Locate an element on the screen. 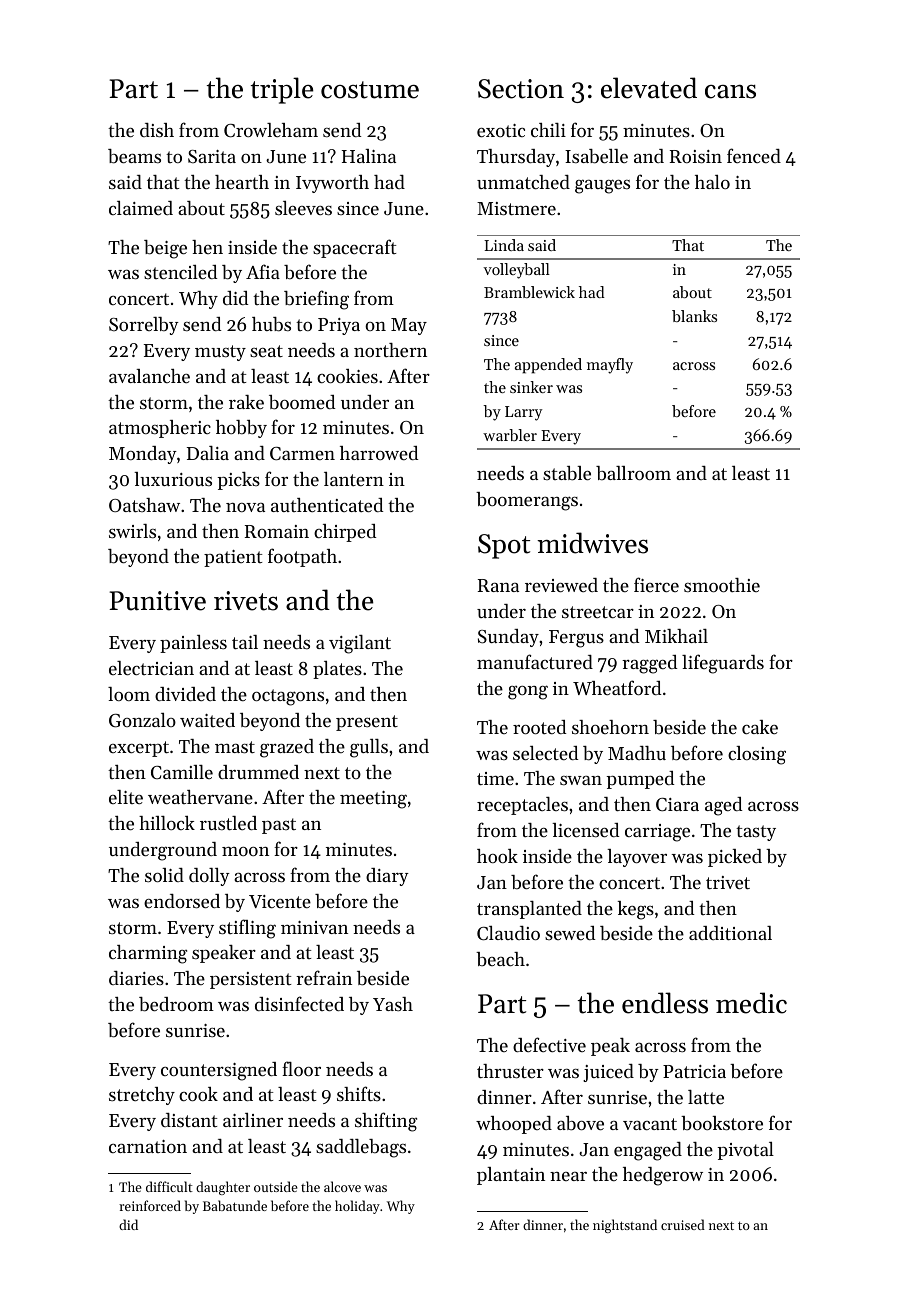  Punitive is located at coordinates (157, 601).
